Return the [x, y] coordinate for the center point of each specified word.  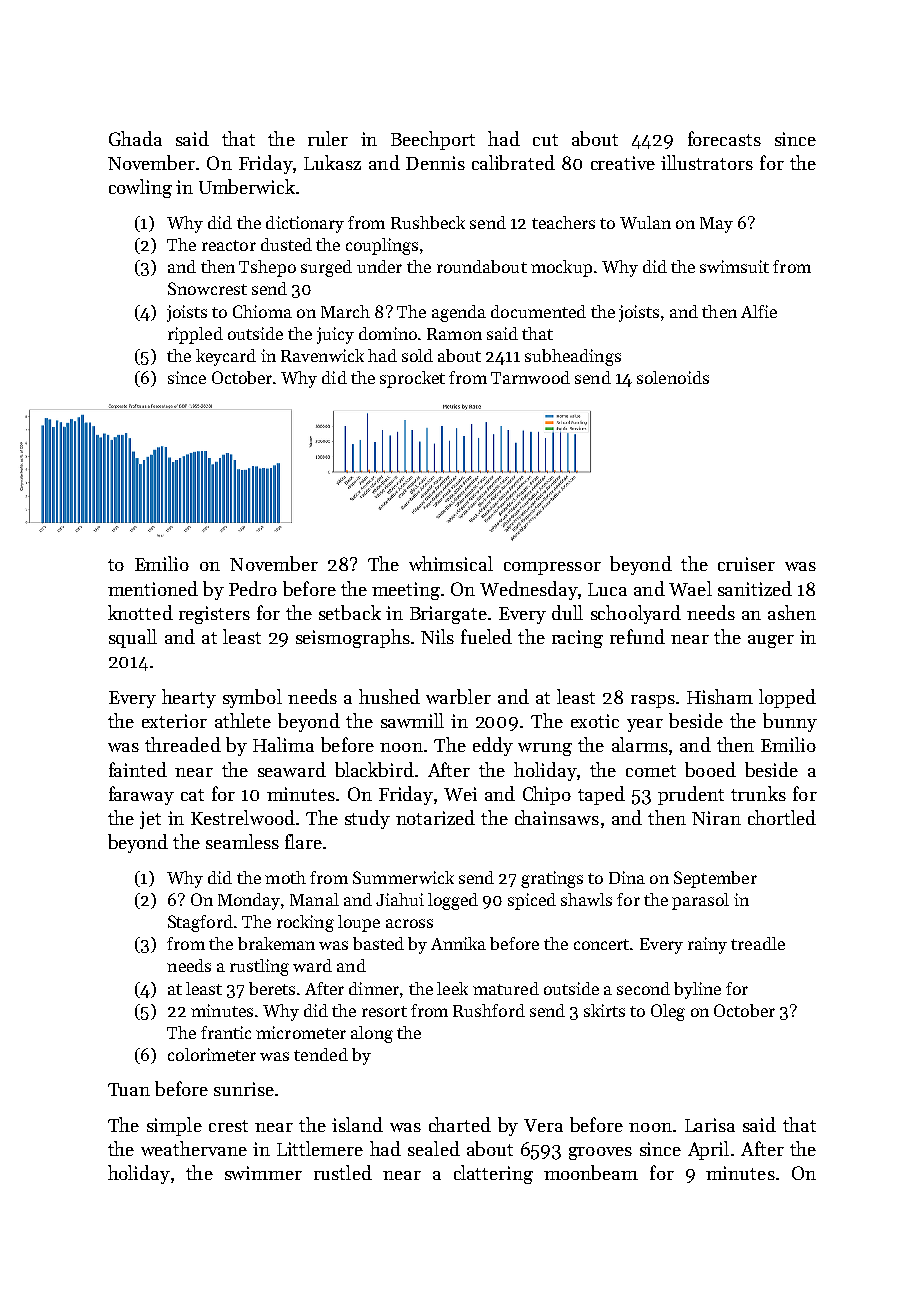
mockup [561, 268]
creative [623, 163]
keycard [226, 357]
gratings [552, 879]
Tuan [129, 1089]
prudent [691, 795]
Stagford [200, 923]
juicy [335, 335]
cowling [140, 188]
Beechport [433, 140]
